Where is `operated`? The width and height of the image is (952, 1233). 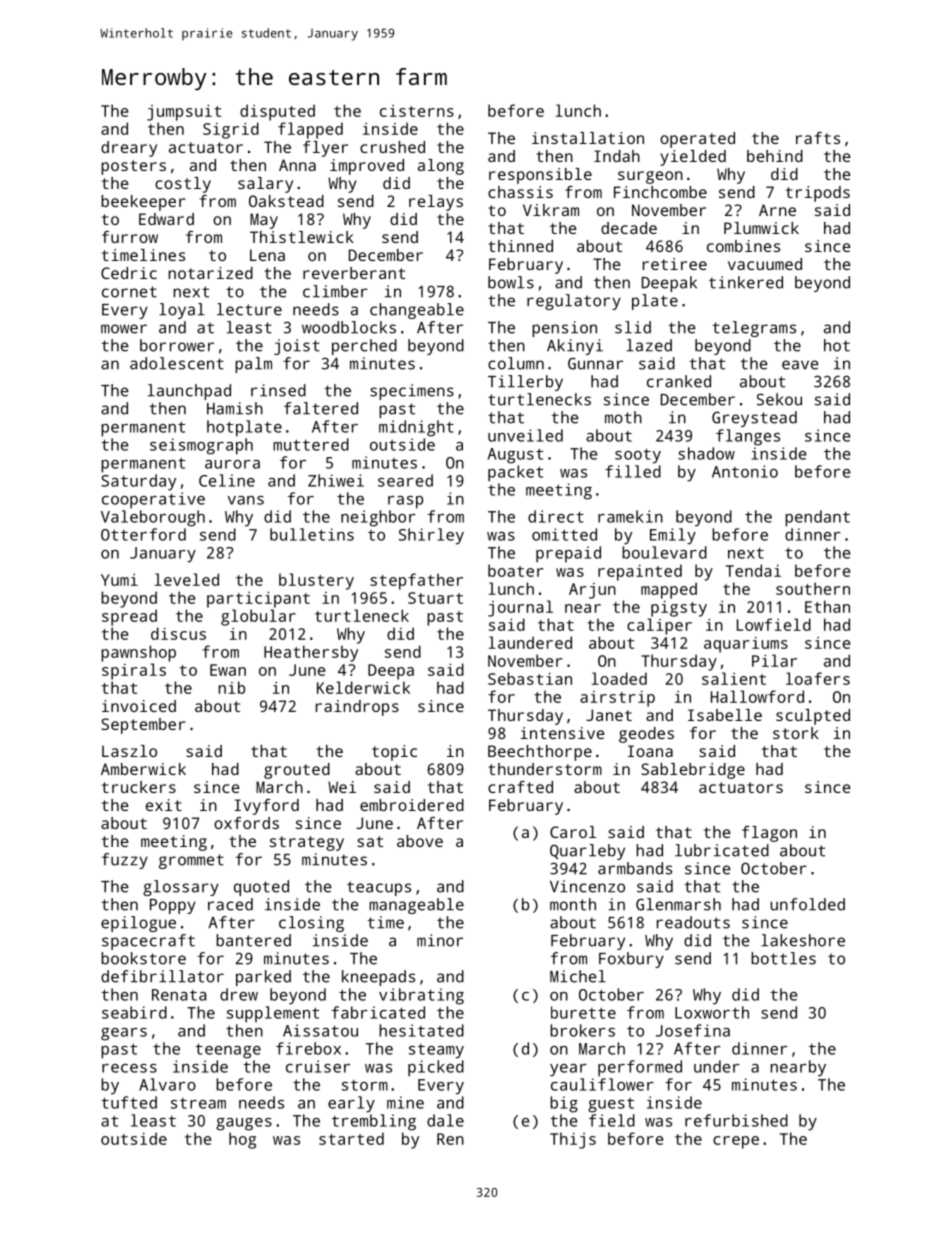 operated is located at coordinates (697, 140).
